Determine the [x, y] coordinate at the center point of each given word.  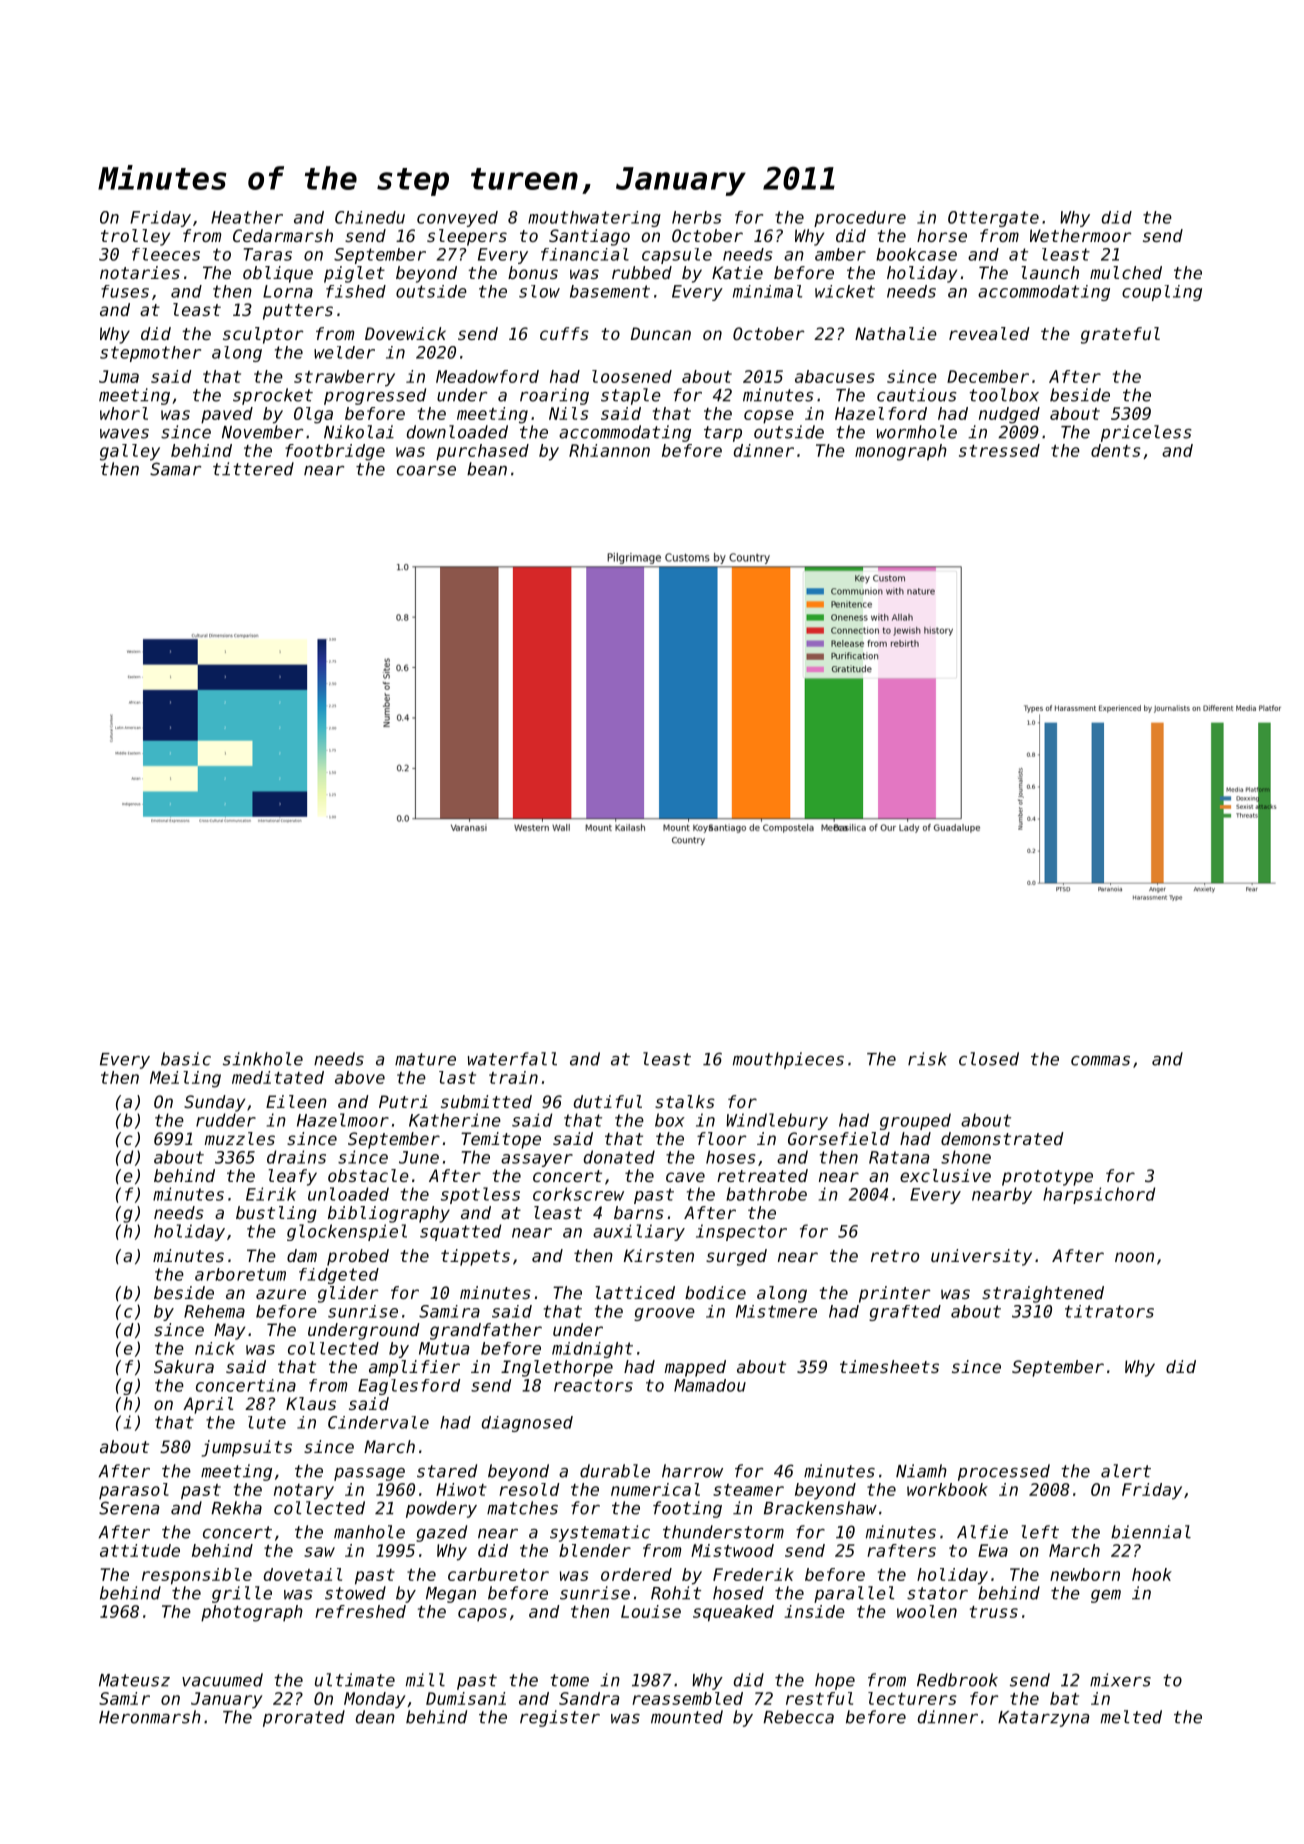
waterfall [512, 1059]
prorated [304, 1718]
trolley [135, 237]
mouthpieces [788, 1060]
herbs [696, 217]
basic [186, 1059]
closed [989, 1059]
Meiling [185, 1079]
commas [1100, 1061]
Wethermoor [1081, 235]
